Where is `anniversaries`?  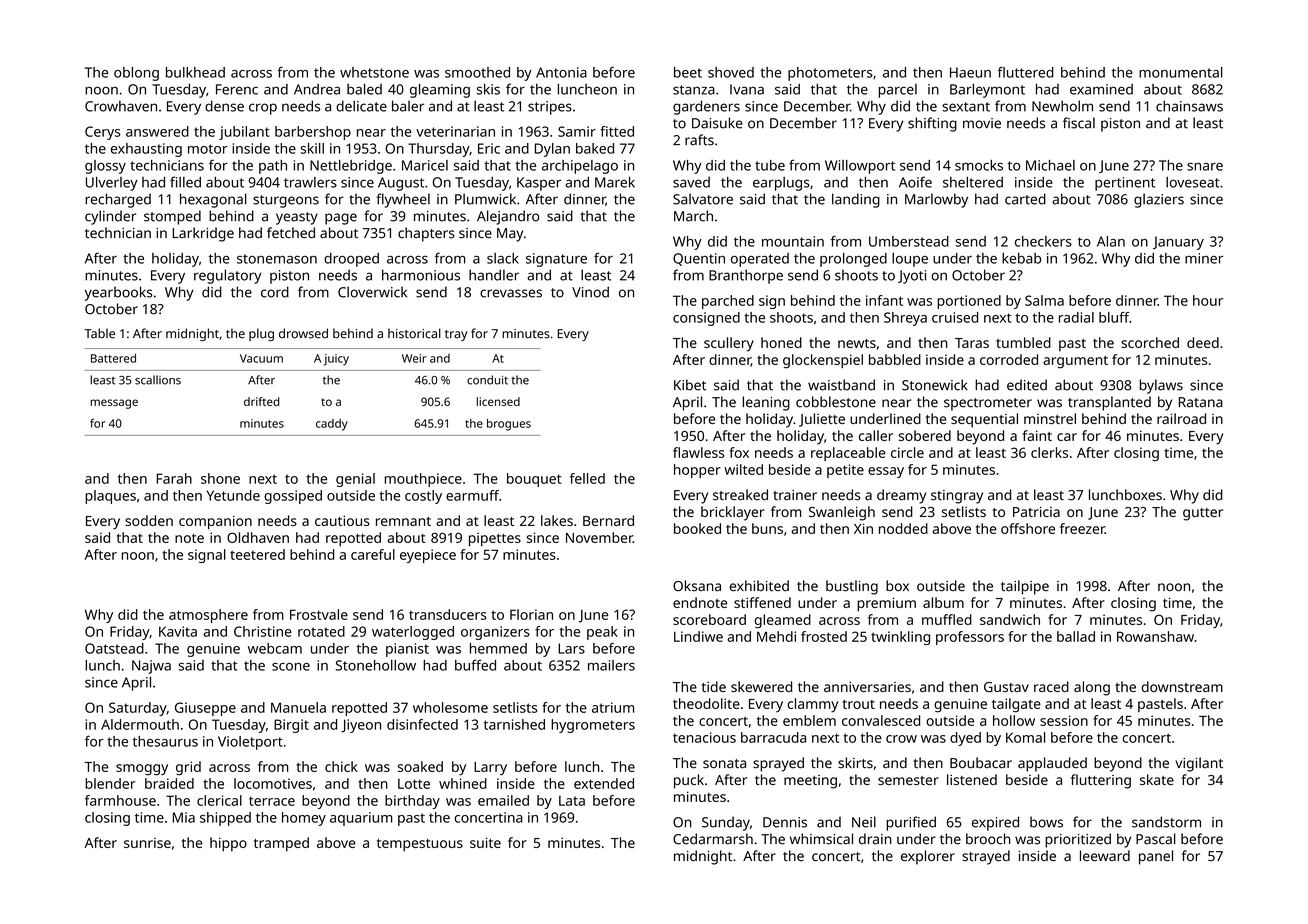 anniversaries is located at coordinates (867, 687).
